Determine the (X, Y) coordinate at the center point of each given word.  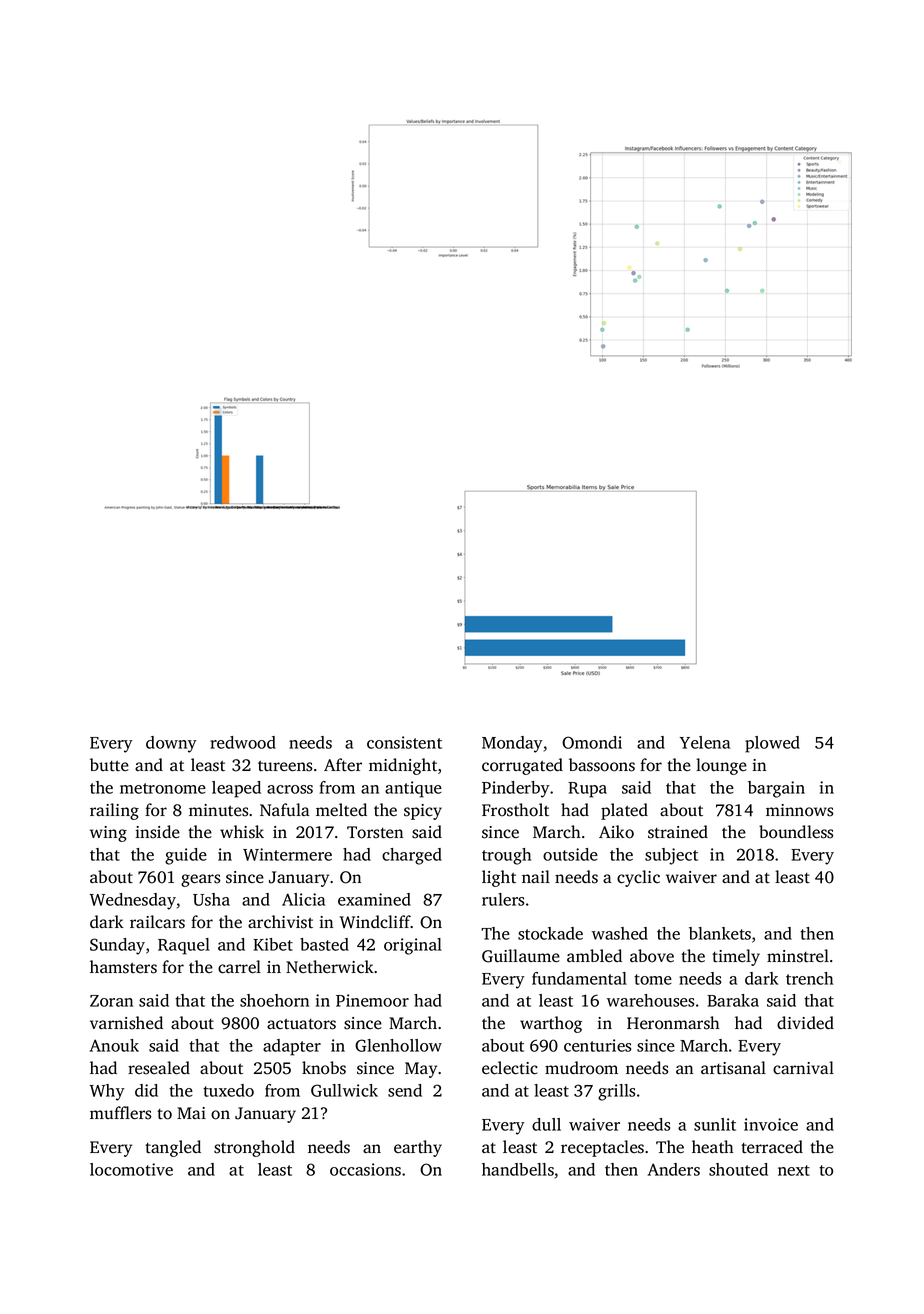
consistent (404, 742)
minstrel (798, 956)
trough (506, 856)
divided (805, 1023)
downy (171, 744)
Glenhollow (398, 1045)
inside (158, 832)
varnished (126, 1023)
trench (809, 978)
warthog (551, 1024)
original (413, 946)
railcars (157, 922)
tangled (173, 1148)
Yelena (705, 742)
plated (624, 811)
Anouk (114, 1045)
